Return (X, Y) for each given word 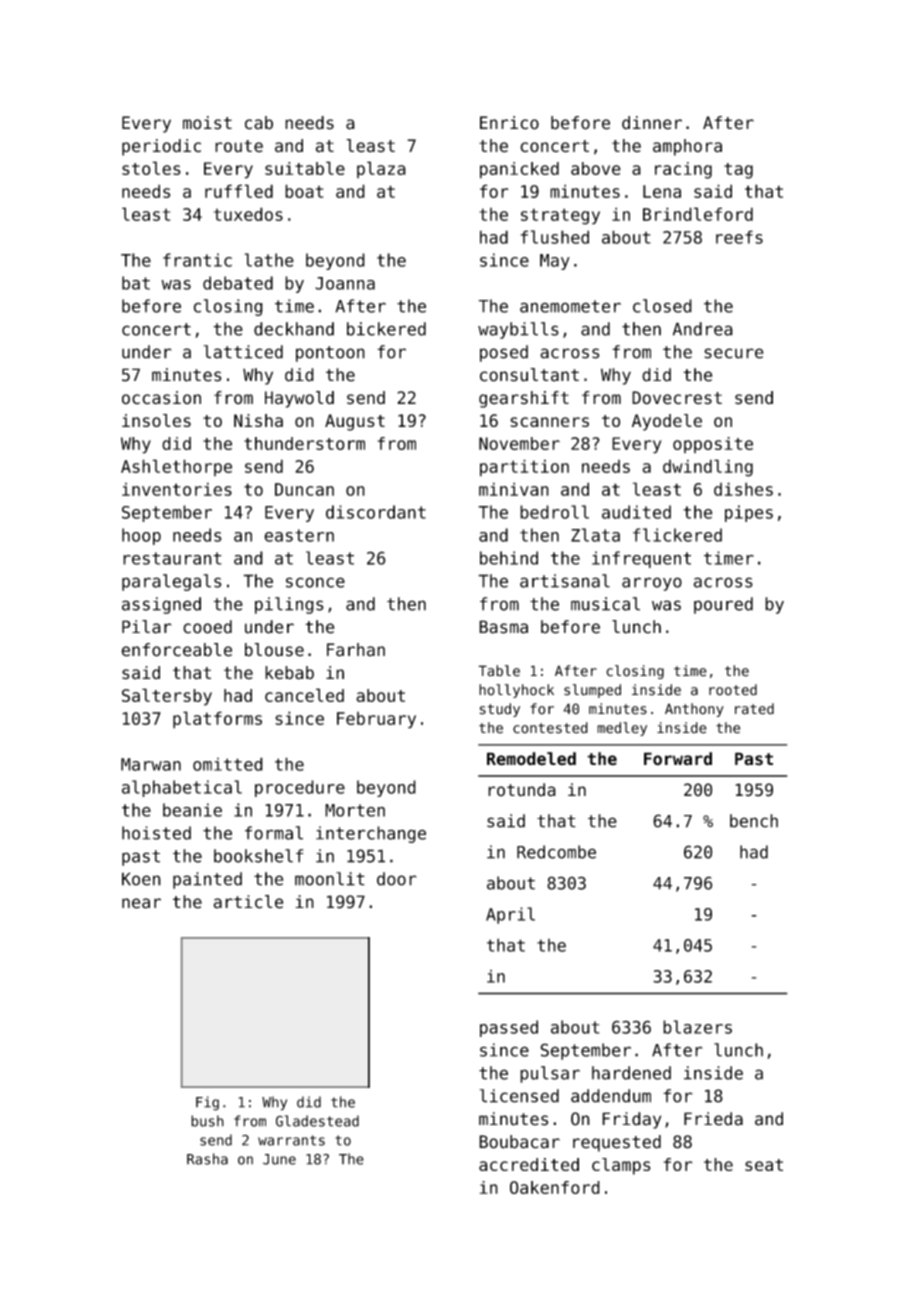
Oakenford (555, 1187)
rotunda (522, 790)
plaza (381, 169)
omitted (228, 764)
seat (764, 1165)
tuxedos (248, 214)
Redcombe (556, 852)
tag (738, 171)
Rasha (207, 1159)
